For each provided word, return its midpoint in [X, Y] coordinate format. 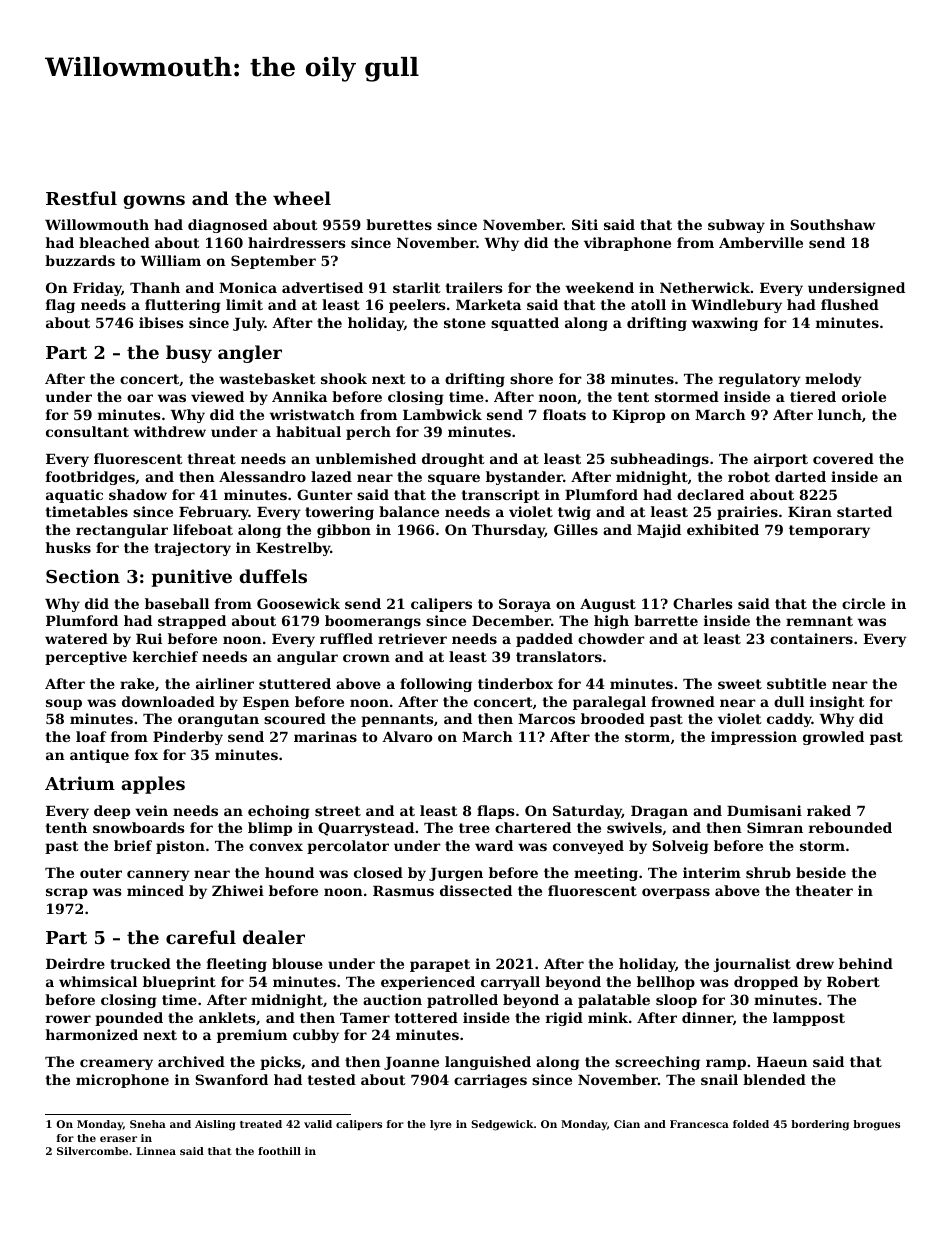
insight [837, 703]
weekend [600, 287]
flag [60, 306]
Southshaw [832, 224]
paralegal [609, 703]
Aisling [215, 1125]
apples [153, 785]
